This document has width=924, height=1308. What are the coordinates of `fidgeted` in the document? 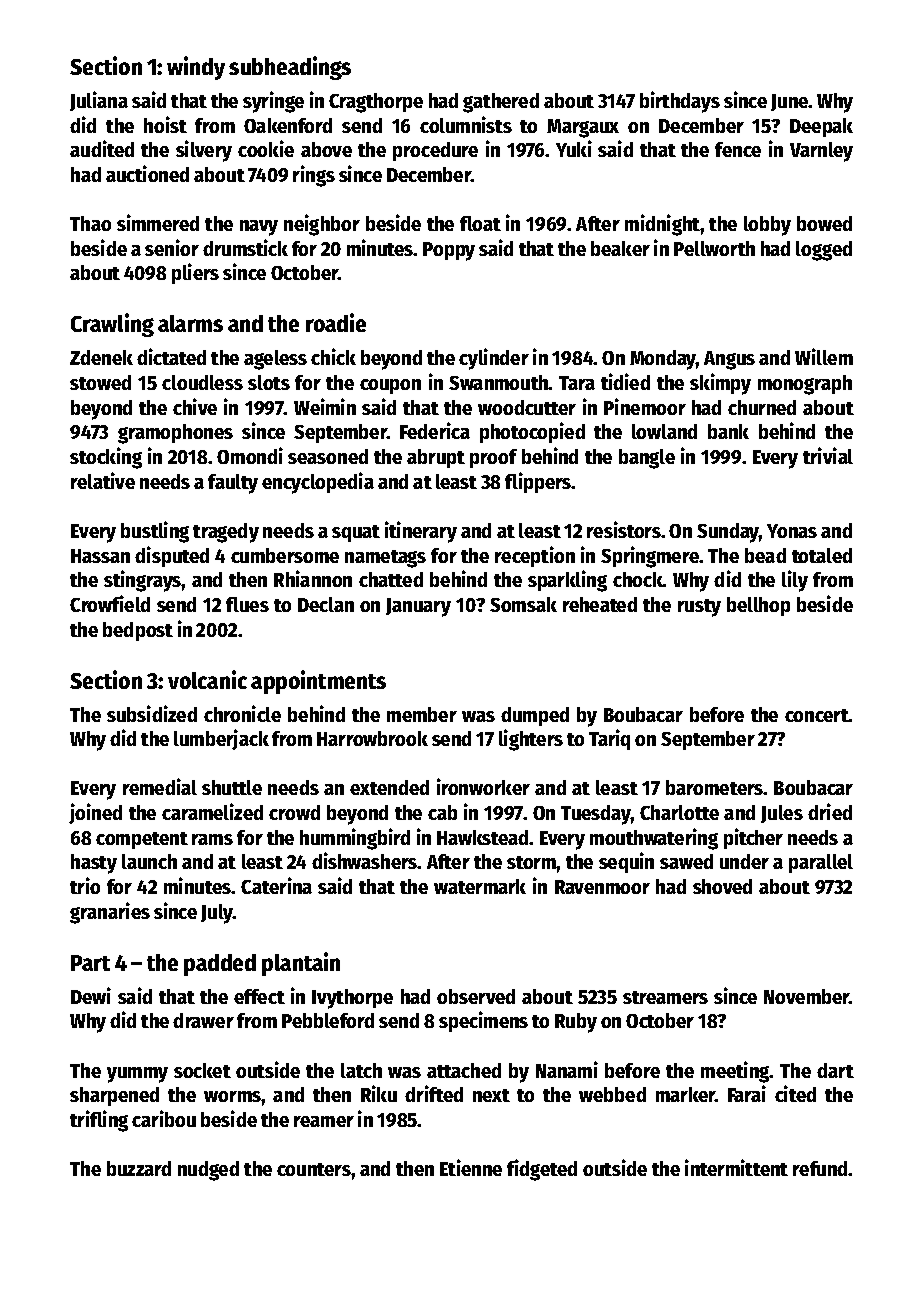 It's located at (542, 1170).
